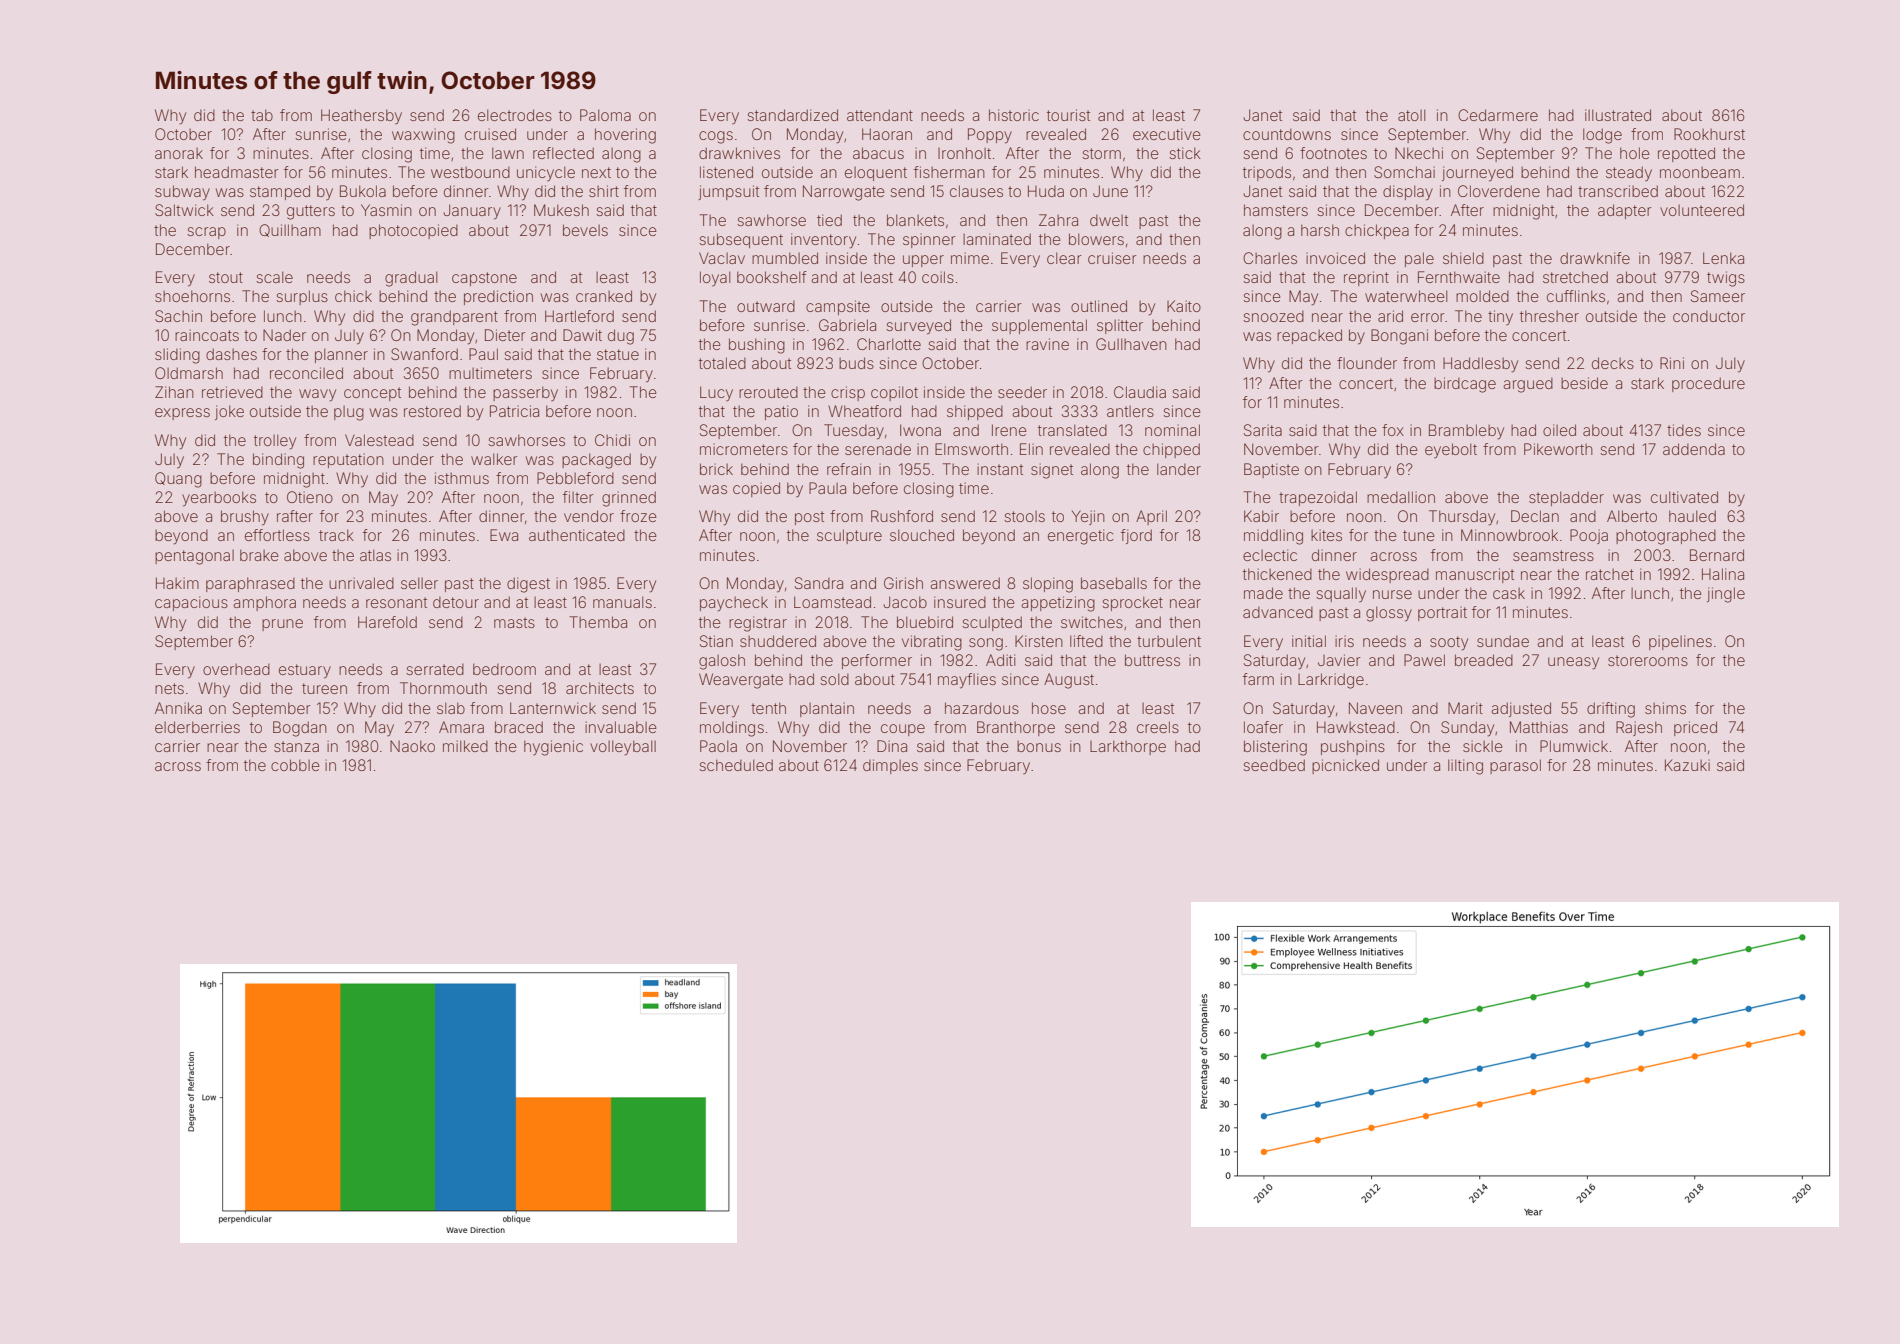 This screenshot has height=1344, width=1900. I want to click on Alberto, so click(1632, 516).
